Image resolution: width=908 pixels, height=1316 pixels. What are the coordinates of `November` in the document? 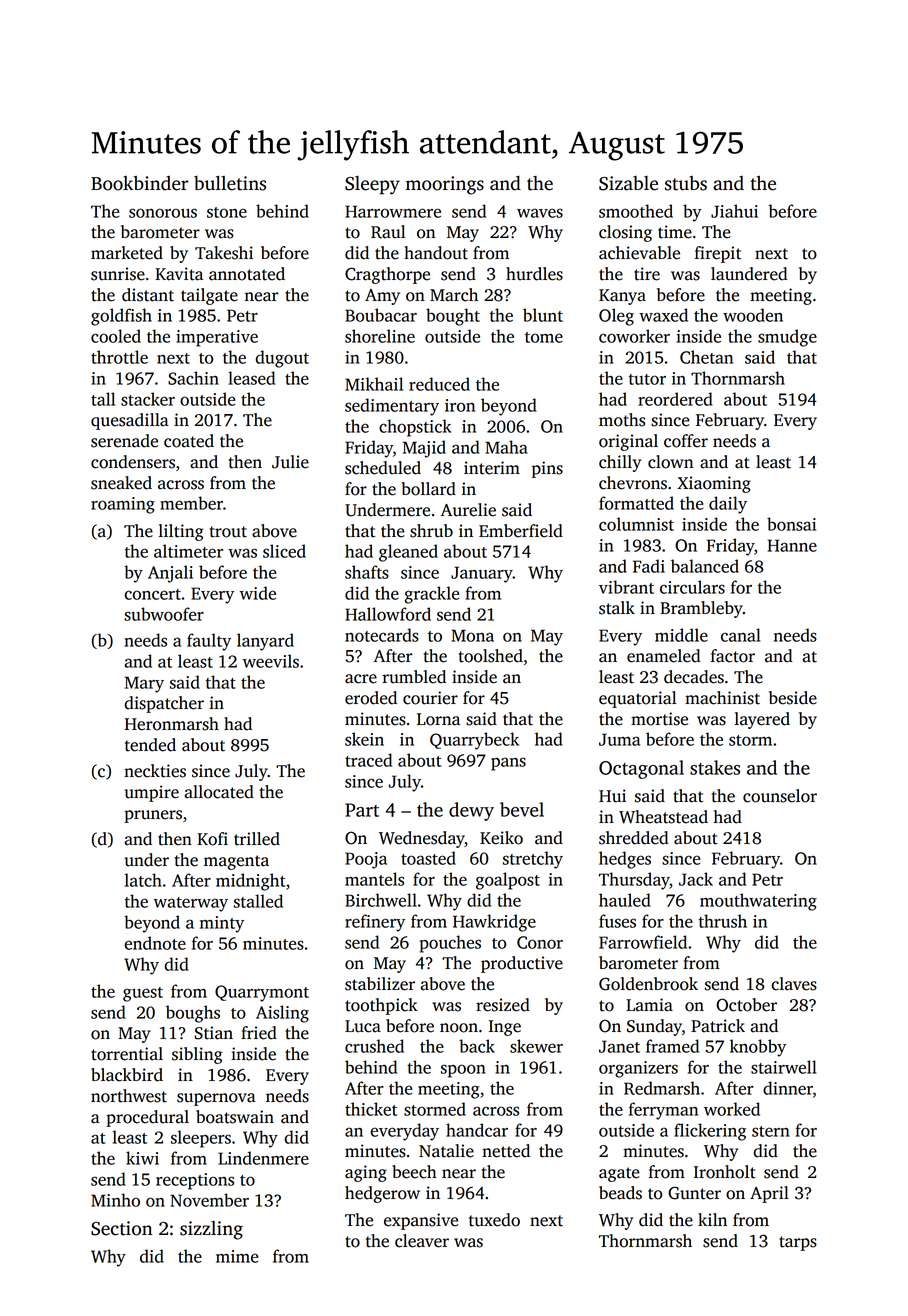 It's located at (209, 1200).
